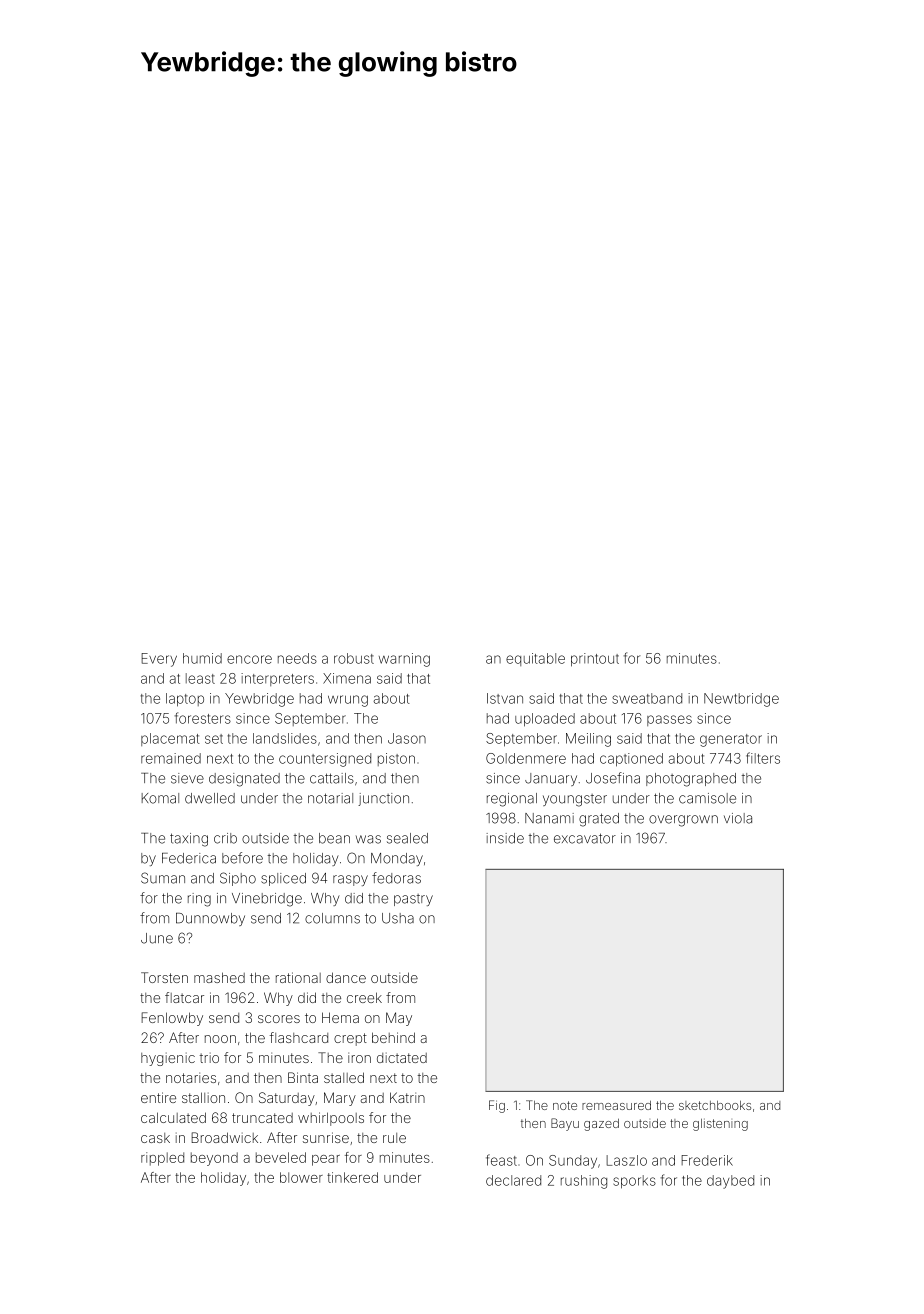 This screenshot has width=924, height=1314. Describe the element at coordinates (501, 1160) in the screenshot. I see `feast` at that location.
